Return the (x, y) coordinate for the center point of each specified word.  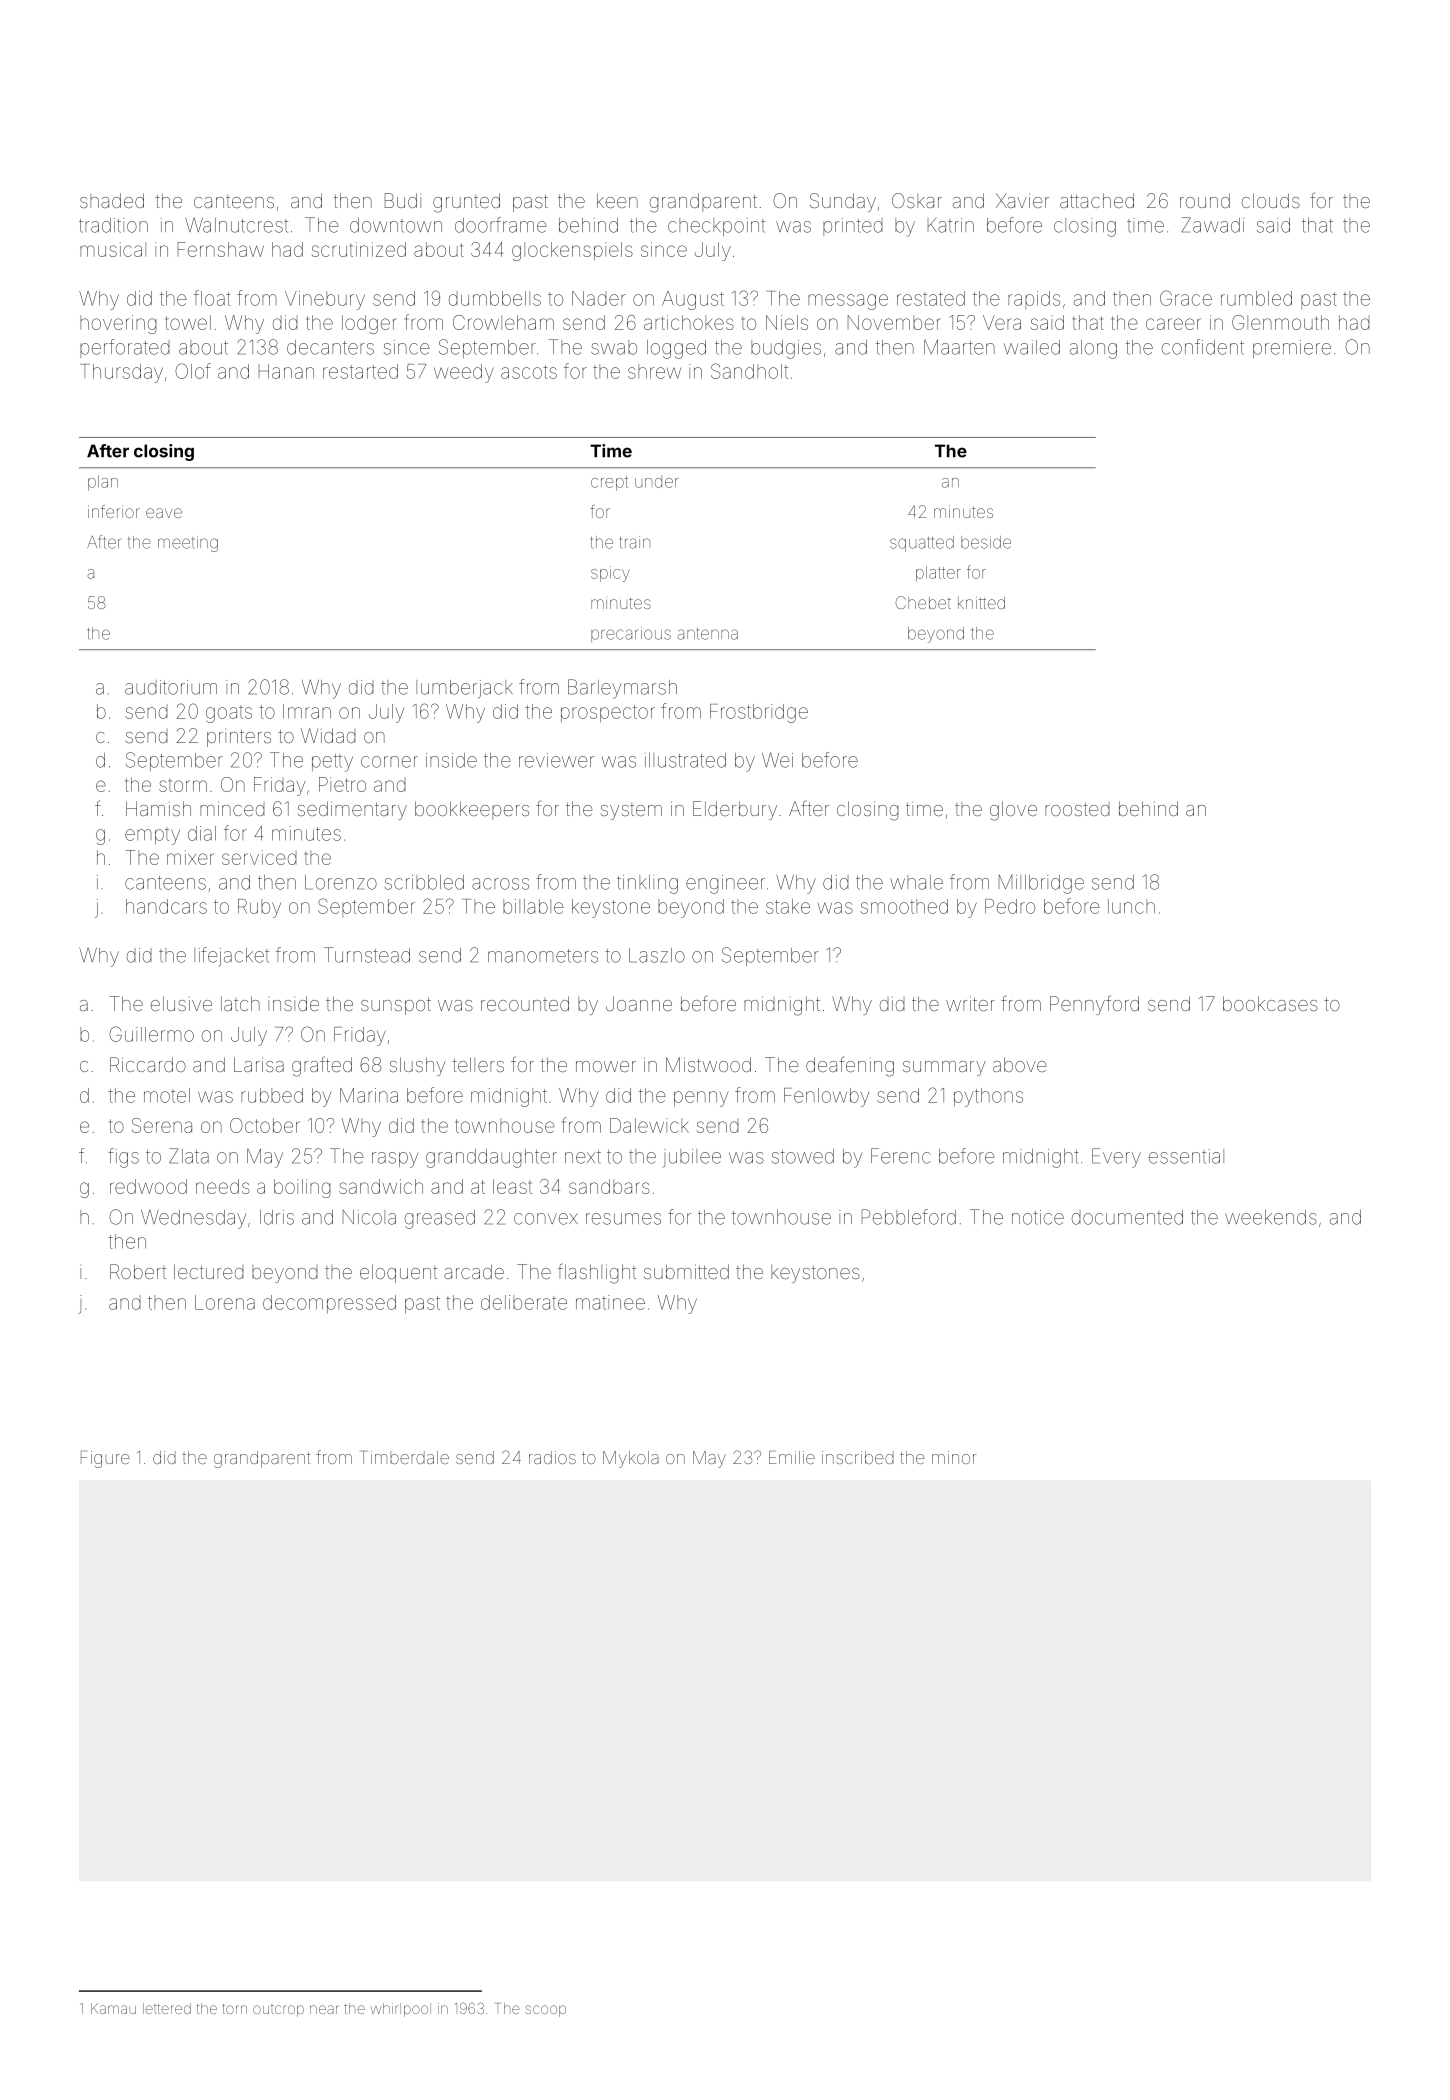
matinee (610, 1302)
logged (676, 349)
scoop (545, 2011)
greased (440, 1219)
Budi (403, 200)
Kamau (113, 2008)
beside (986, 542)
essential (1186, 1156)
